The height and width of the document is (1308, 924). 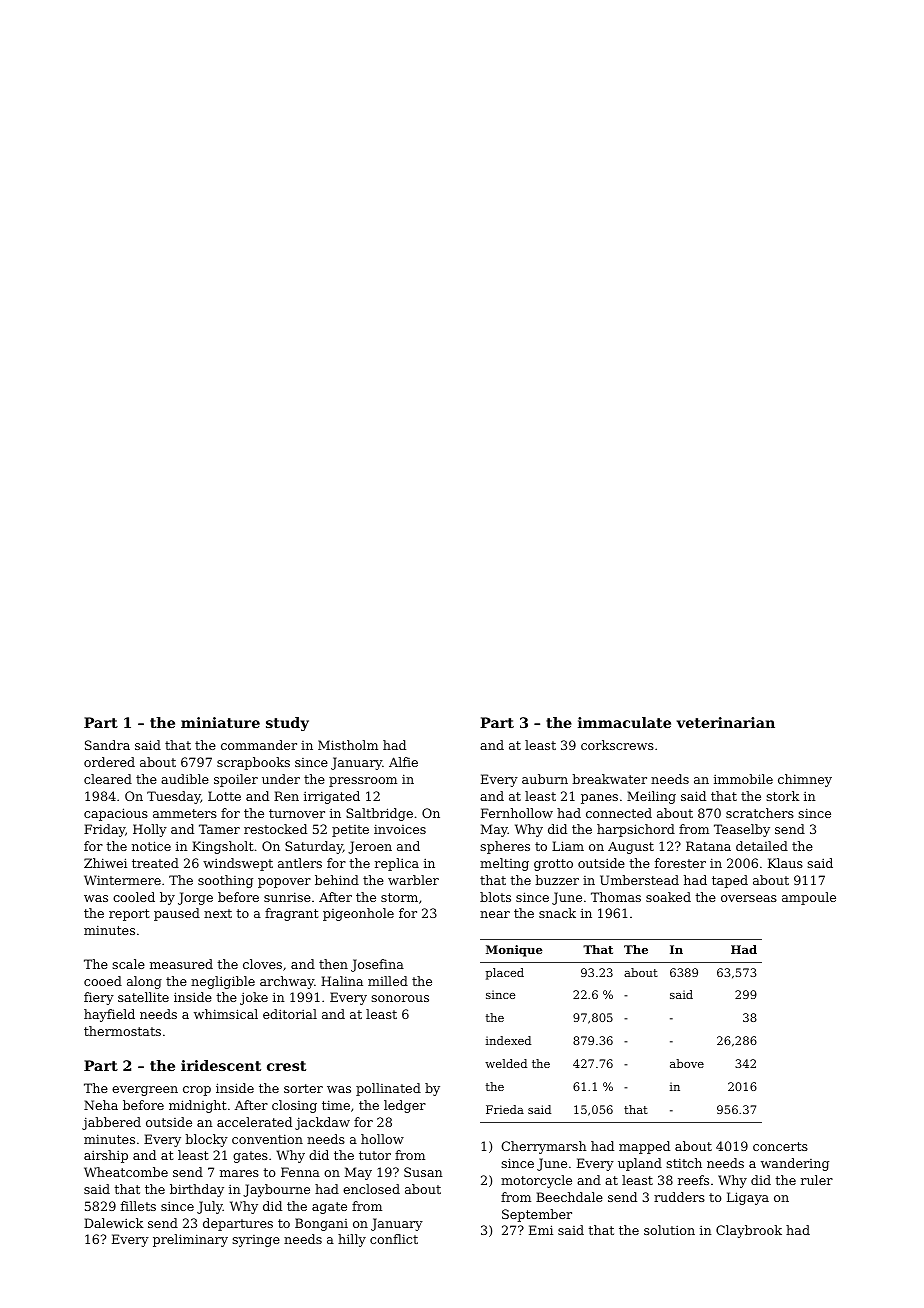 What do you see at coordinates (782, 796) in the document?
I see `stork` at bounding box center [782, 796].
